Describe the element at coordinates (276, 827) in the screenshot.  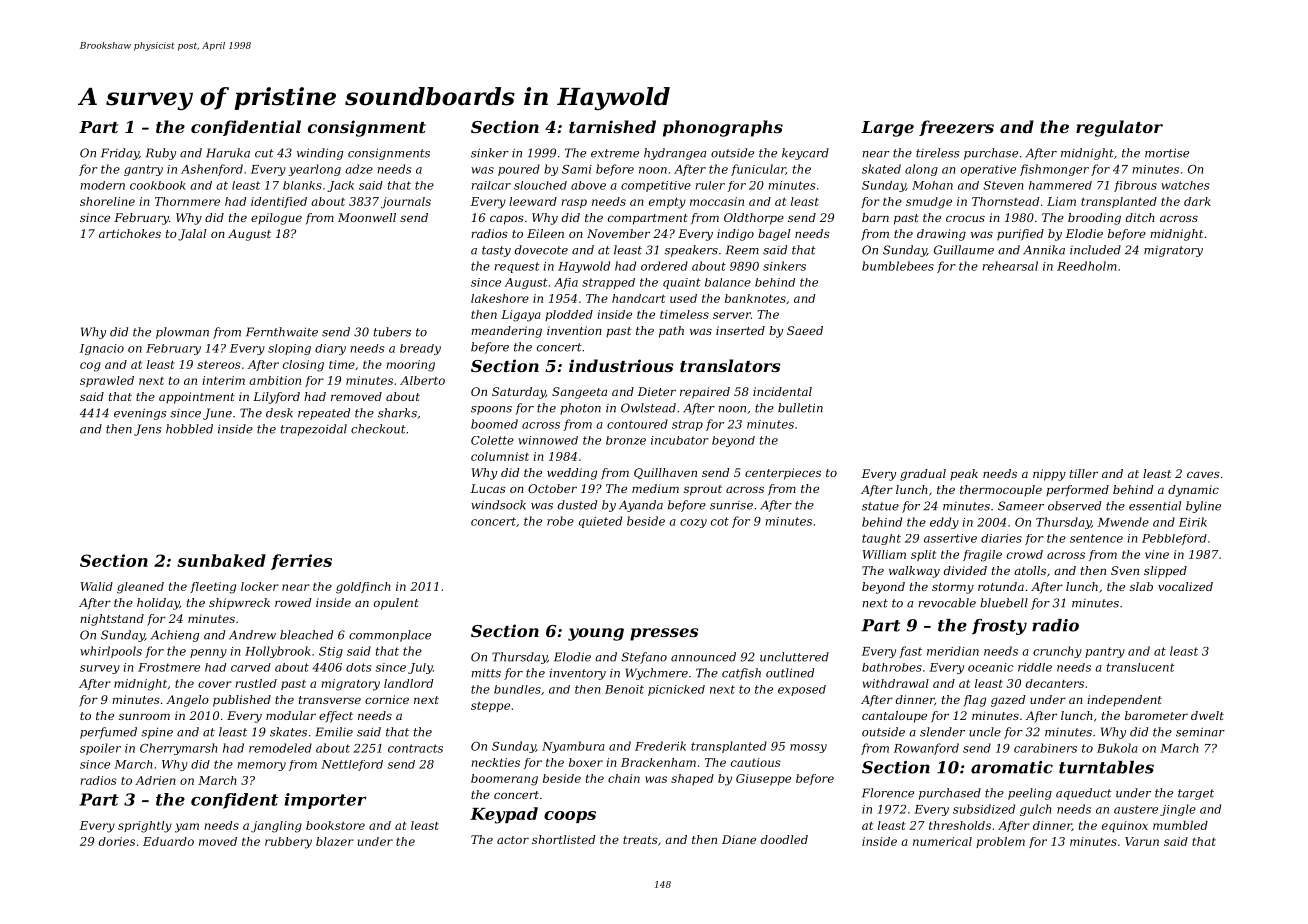
I see `jangling` at that location.
